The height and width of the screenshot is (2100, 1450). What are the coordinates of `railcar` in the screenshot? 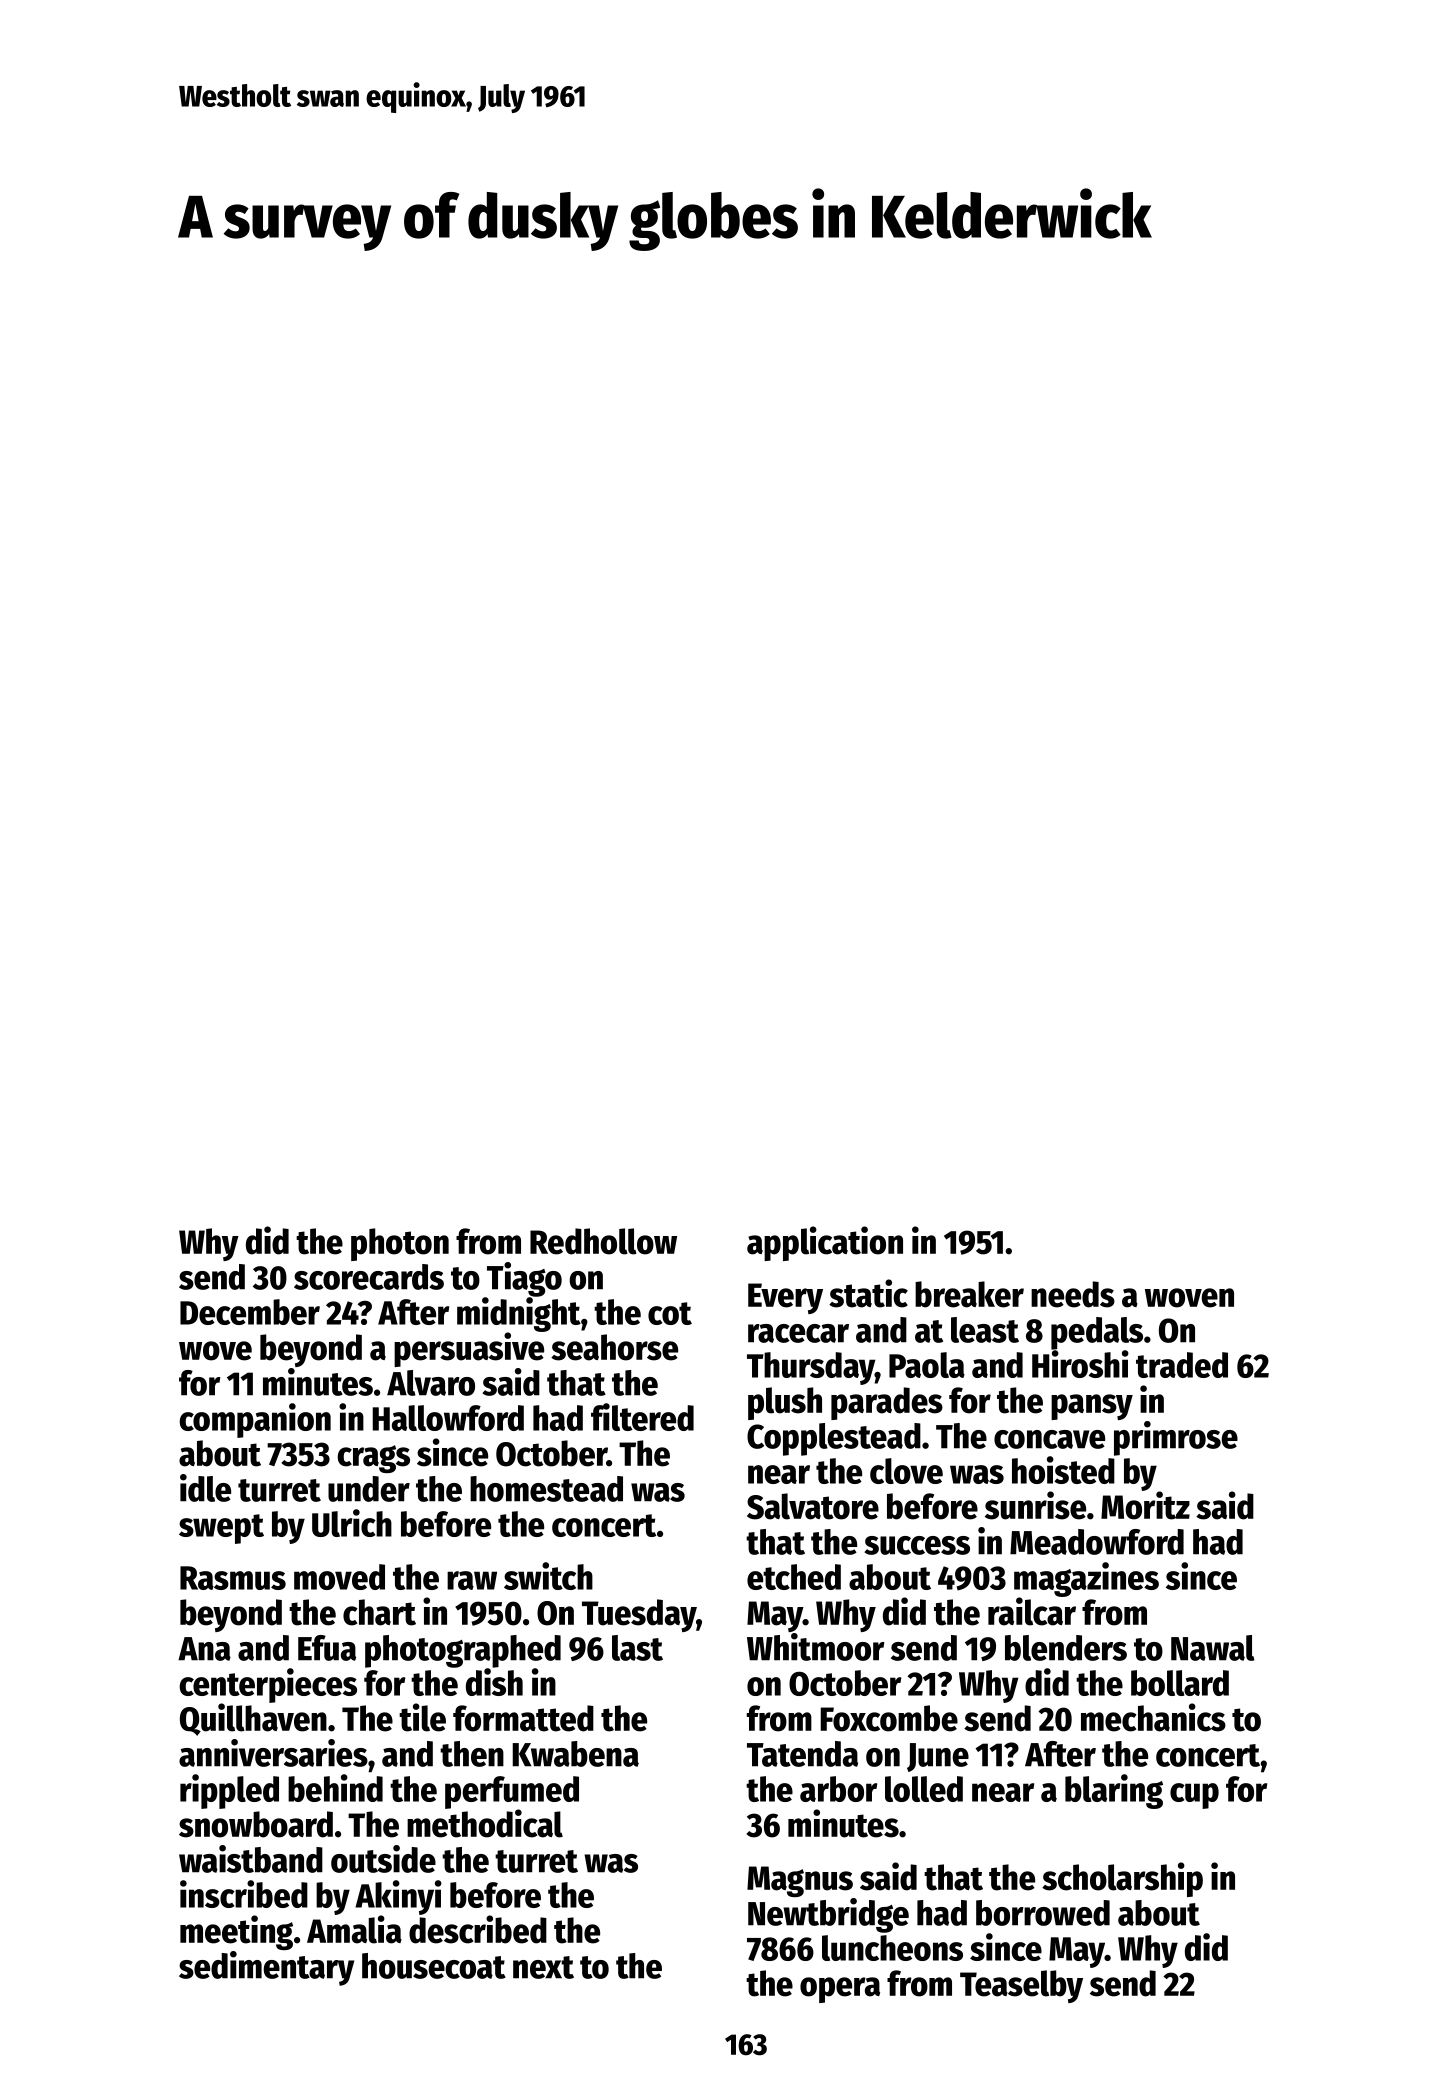 It's located at (1032, 1611).
